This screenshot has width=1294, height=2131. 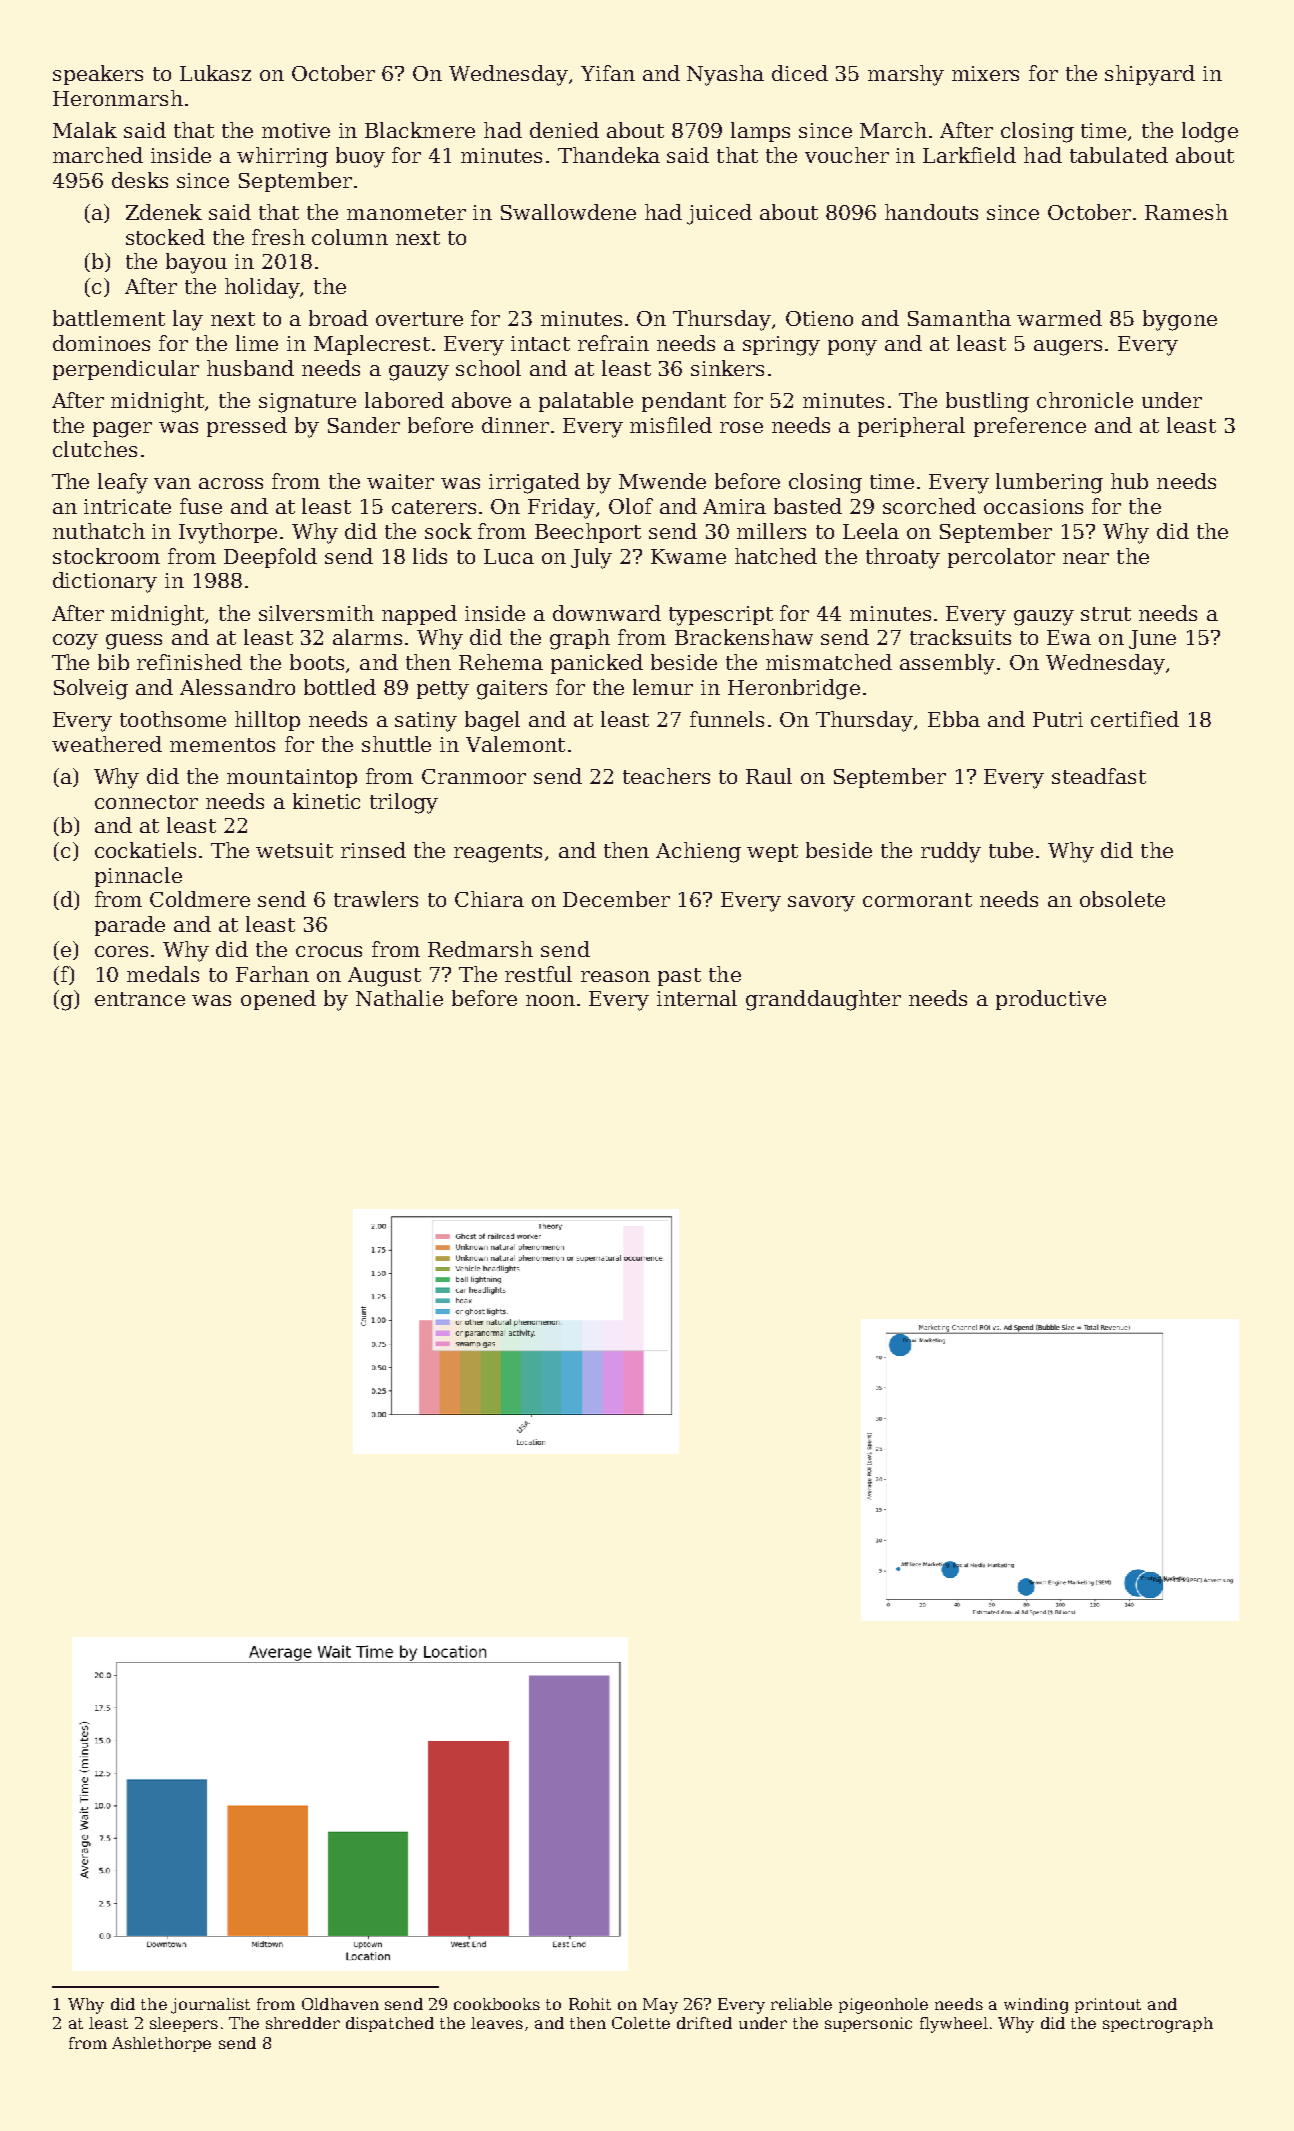 What do you see at coordinates (613, 343) in the screenshot?
I see `refrain` at bounding box center [613, 343].
